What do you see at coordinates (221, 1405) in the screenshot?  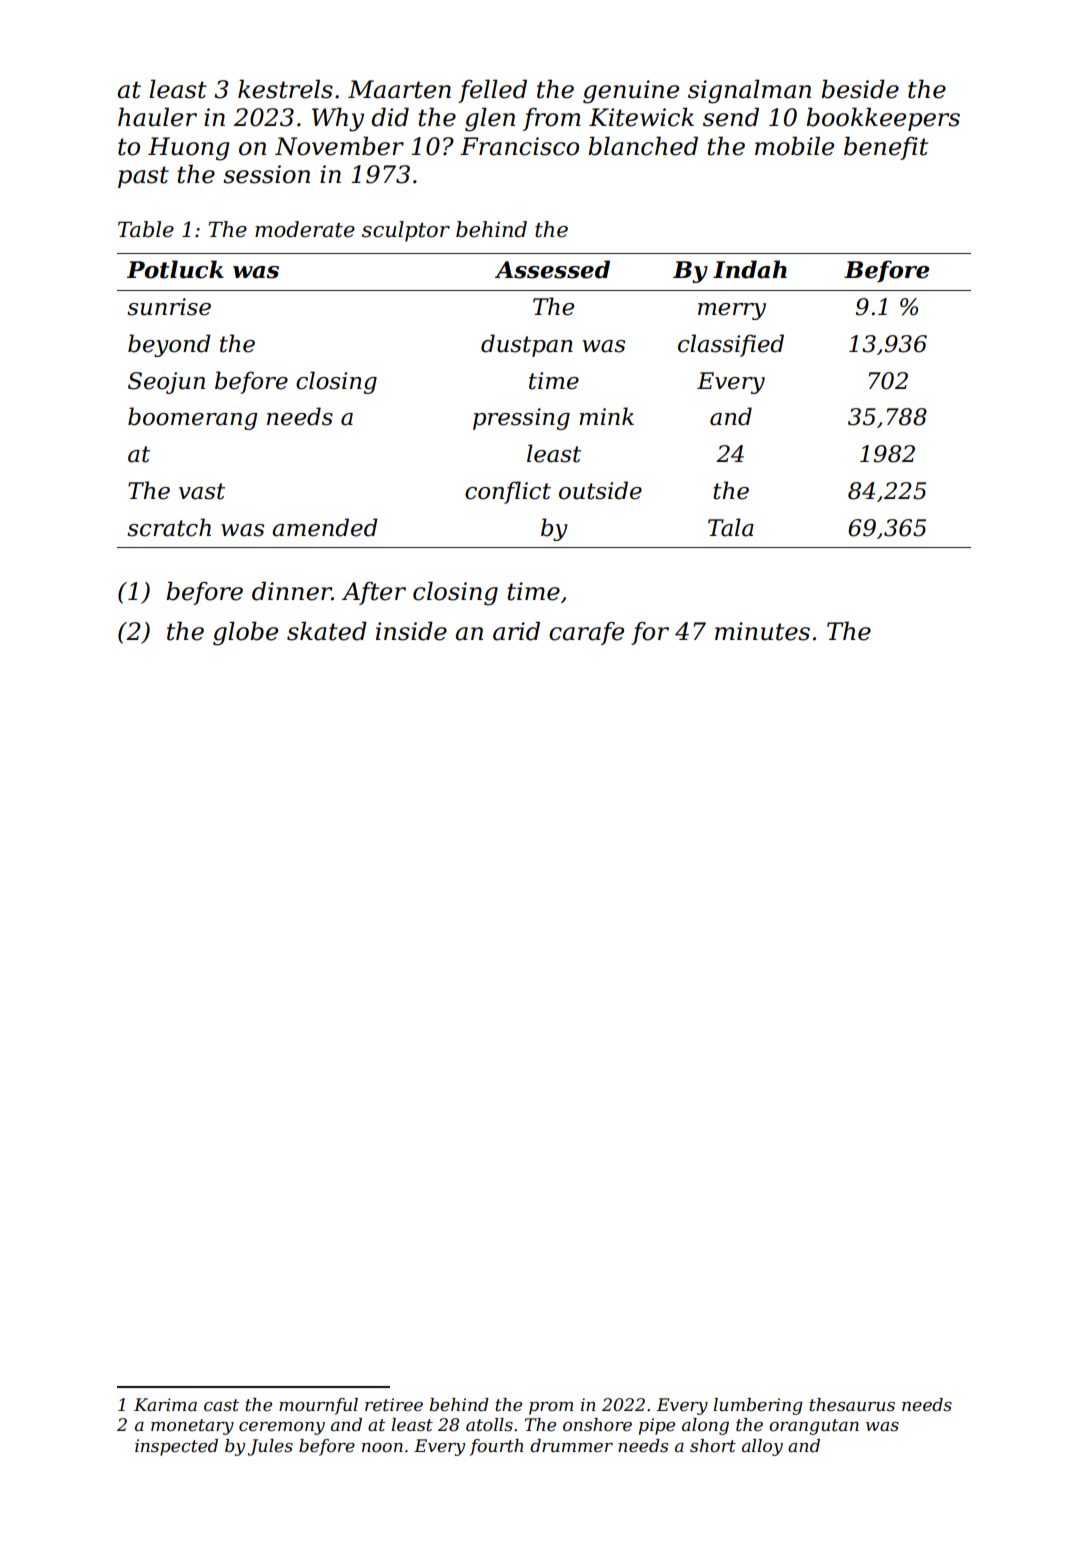 I see `cast` at bounding box center [221, 1405].
